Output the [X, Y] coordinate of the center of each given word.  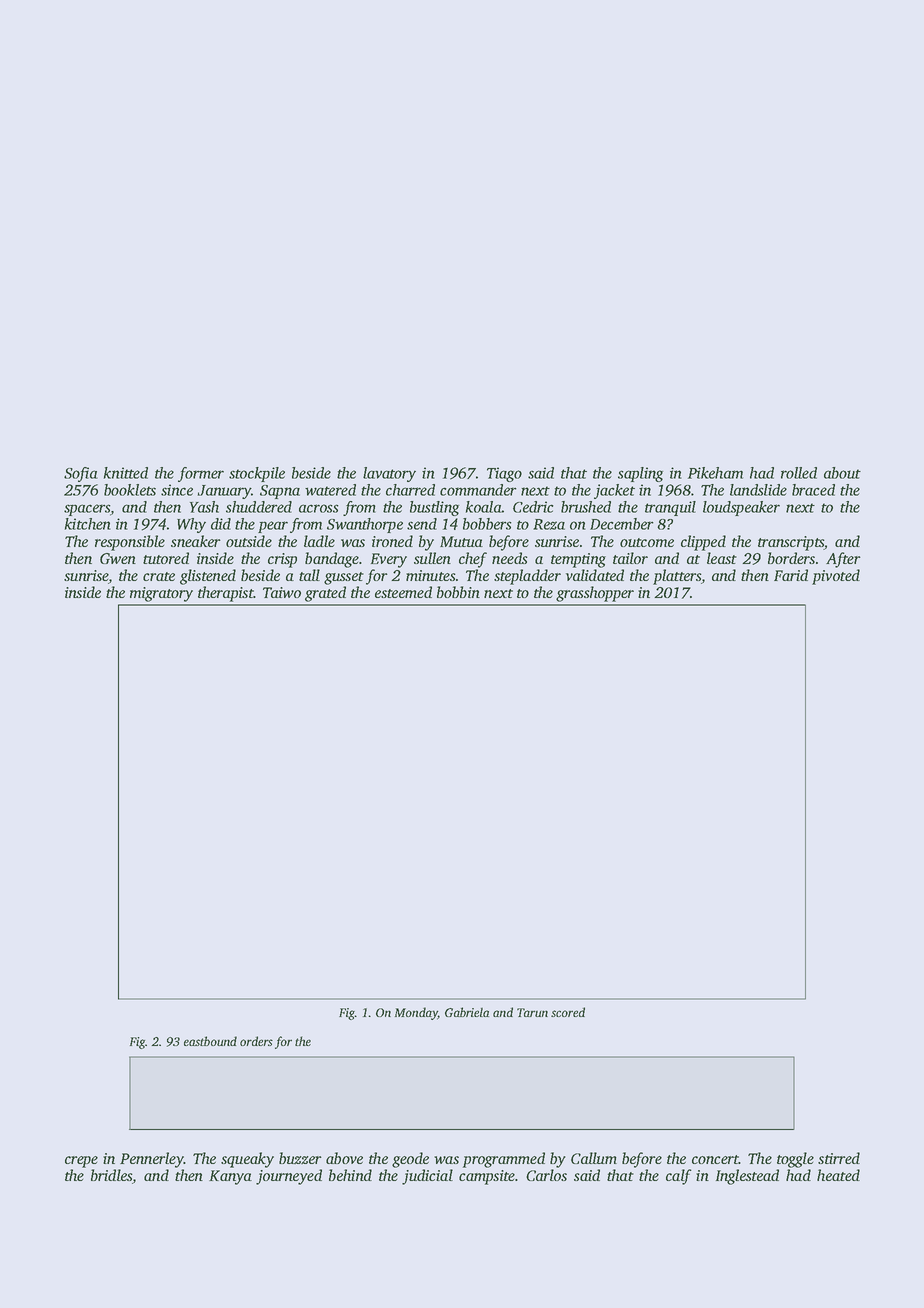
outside [249, 541]
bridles [111, 1175]
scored [568, 1012]
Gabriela [467, 1012]
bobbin [458, 592]
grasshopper [595, 594]
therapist [225, 594]
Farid [791, 575]
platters [677, 577]
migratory [161, 594]
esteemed [403, 592]
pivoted [836, 577]
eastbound [210, 1041]
